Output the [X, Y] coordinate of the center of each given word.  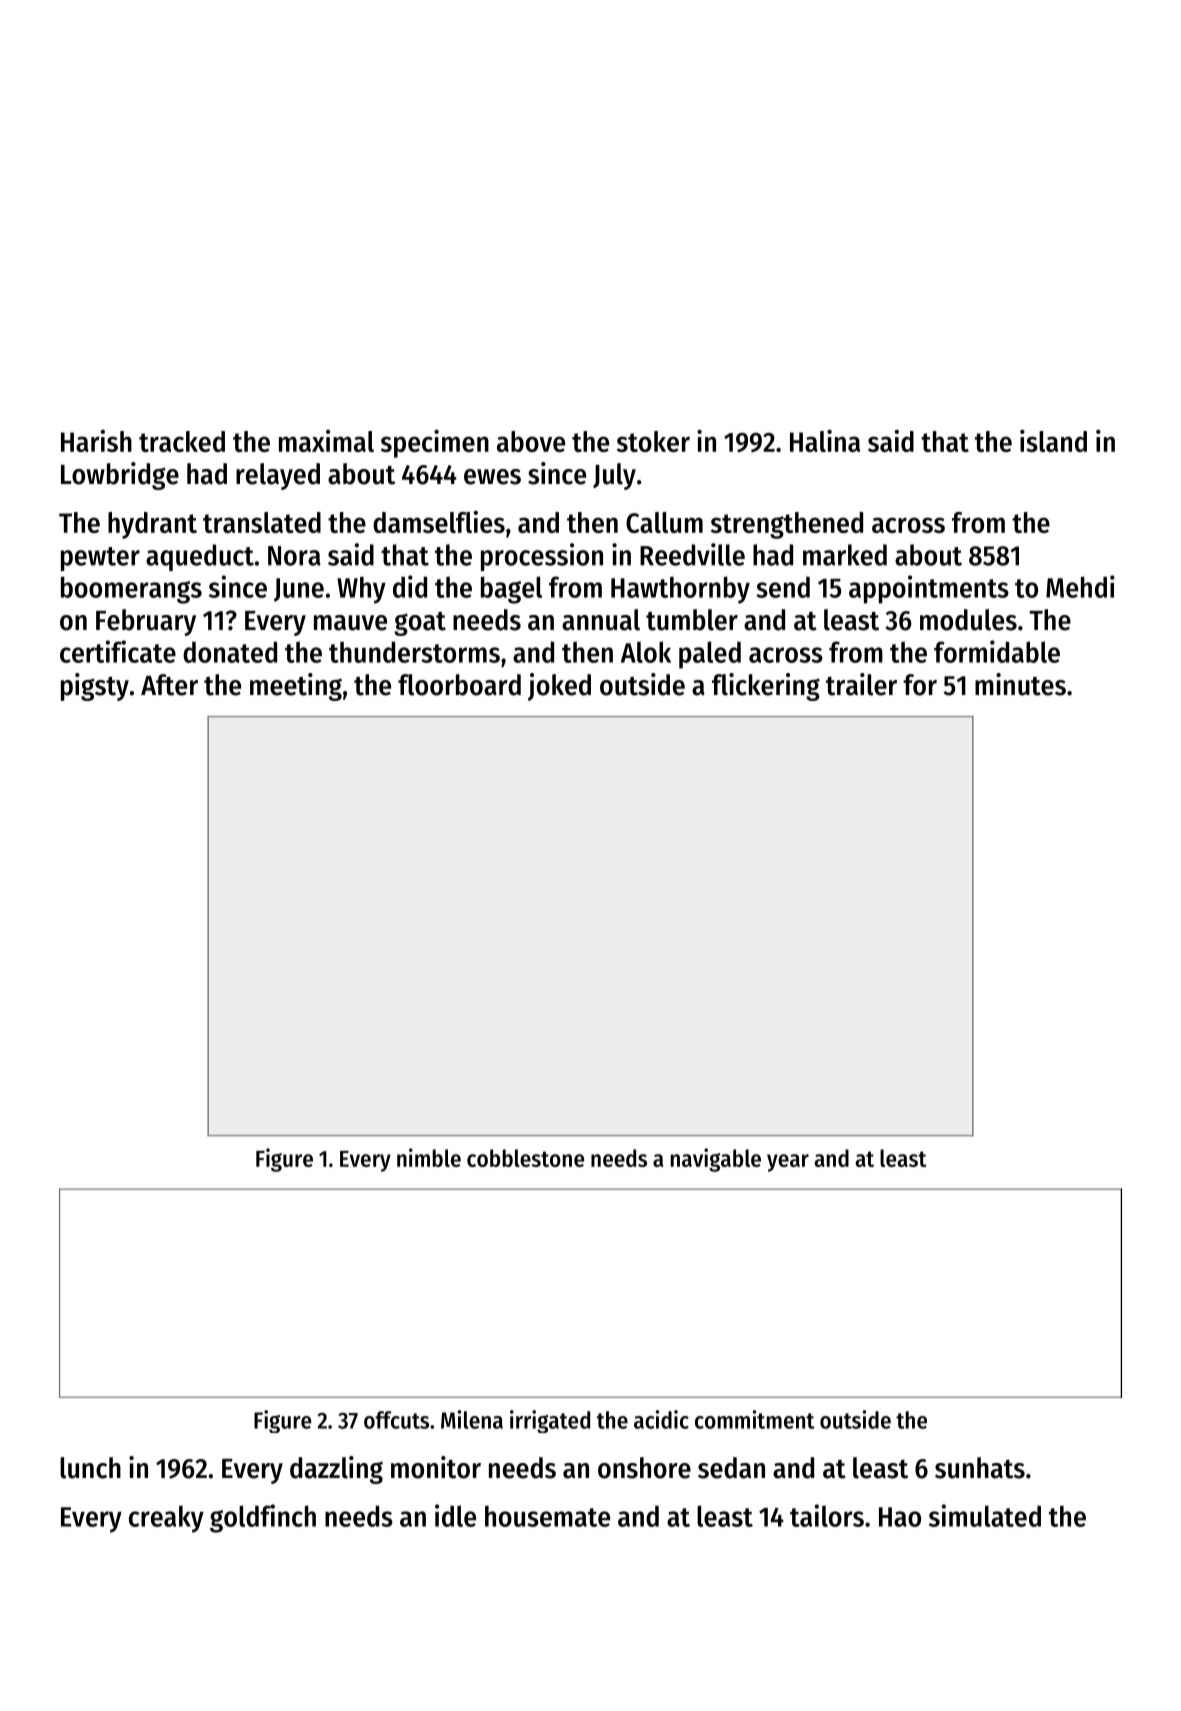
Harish [96, 441]
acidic [661, 1419]
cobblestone [526, 1158]
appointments [929, 589]
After [169, 685]
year [788, 1163]
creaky [166, 1519]
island [1053, 441]
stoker [653, 441]
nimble [429, 1157]
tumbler [692, 620]
